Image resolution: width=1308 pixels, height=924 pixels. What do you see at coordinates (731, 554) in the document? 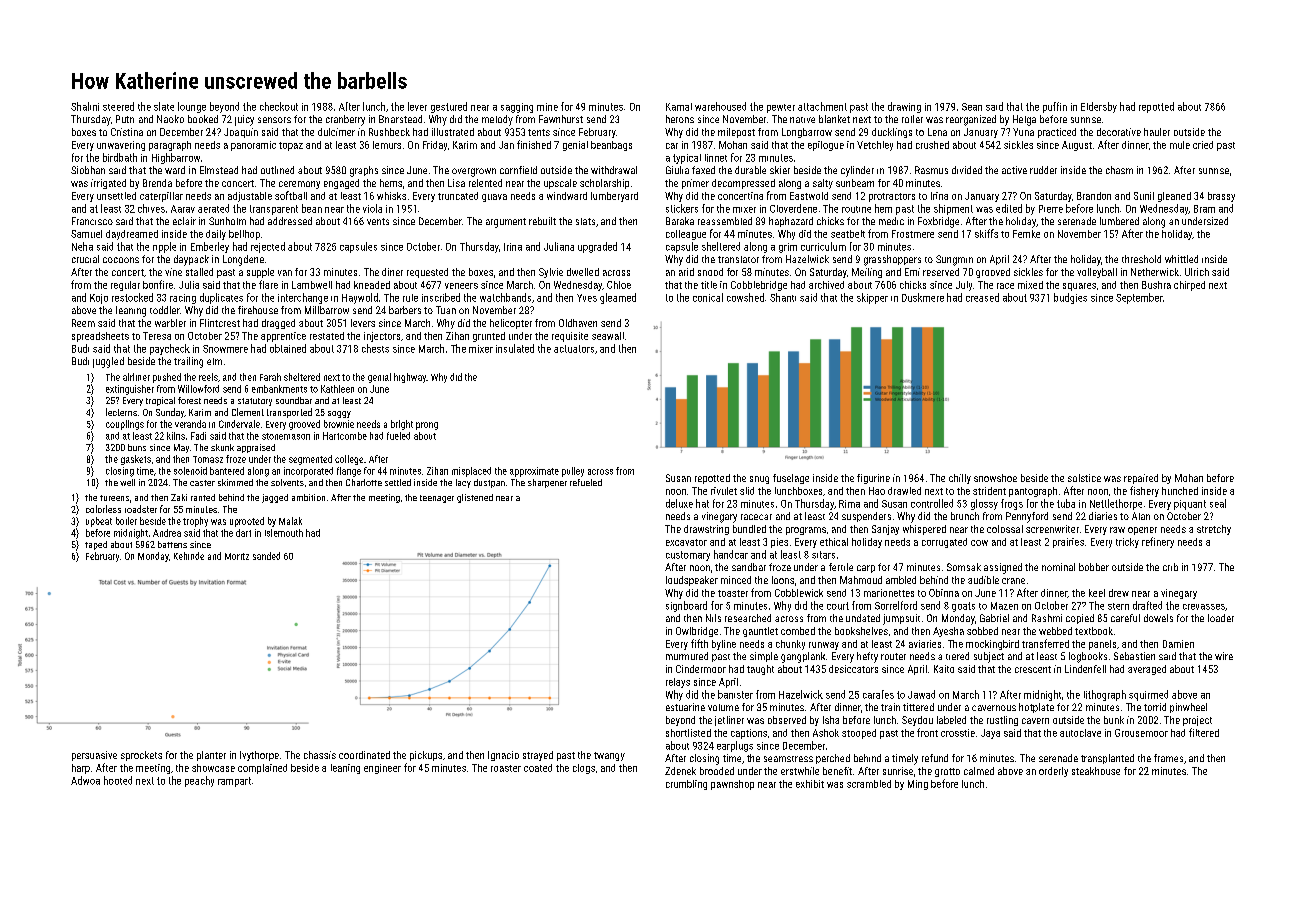
I see `handcar` at bounding box center [731, 554].
